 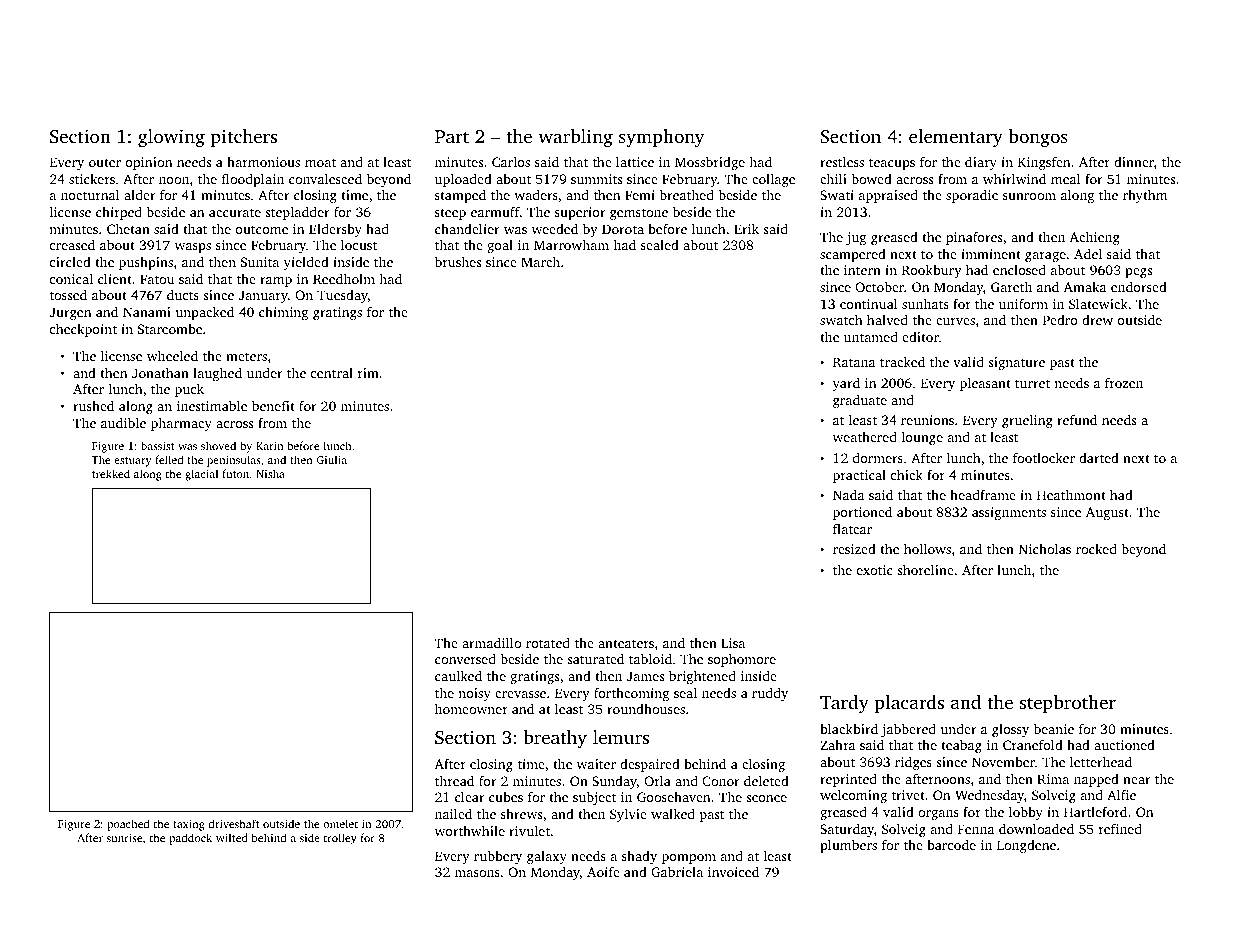 What do you see at coordinates (491, 642) in the screenshot?
I see `armadillo` at bounding box center [491, 642].
